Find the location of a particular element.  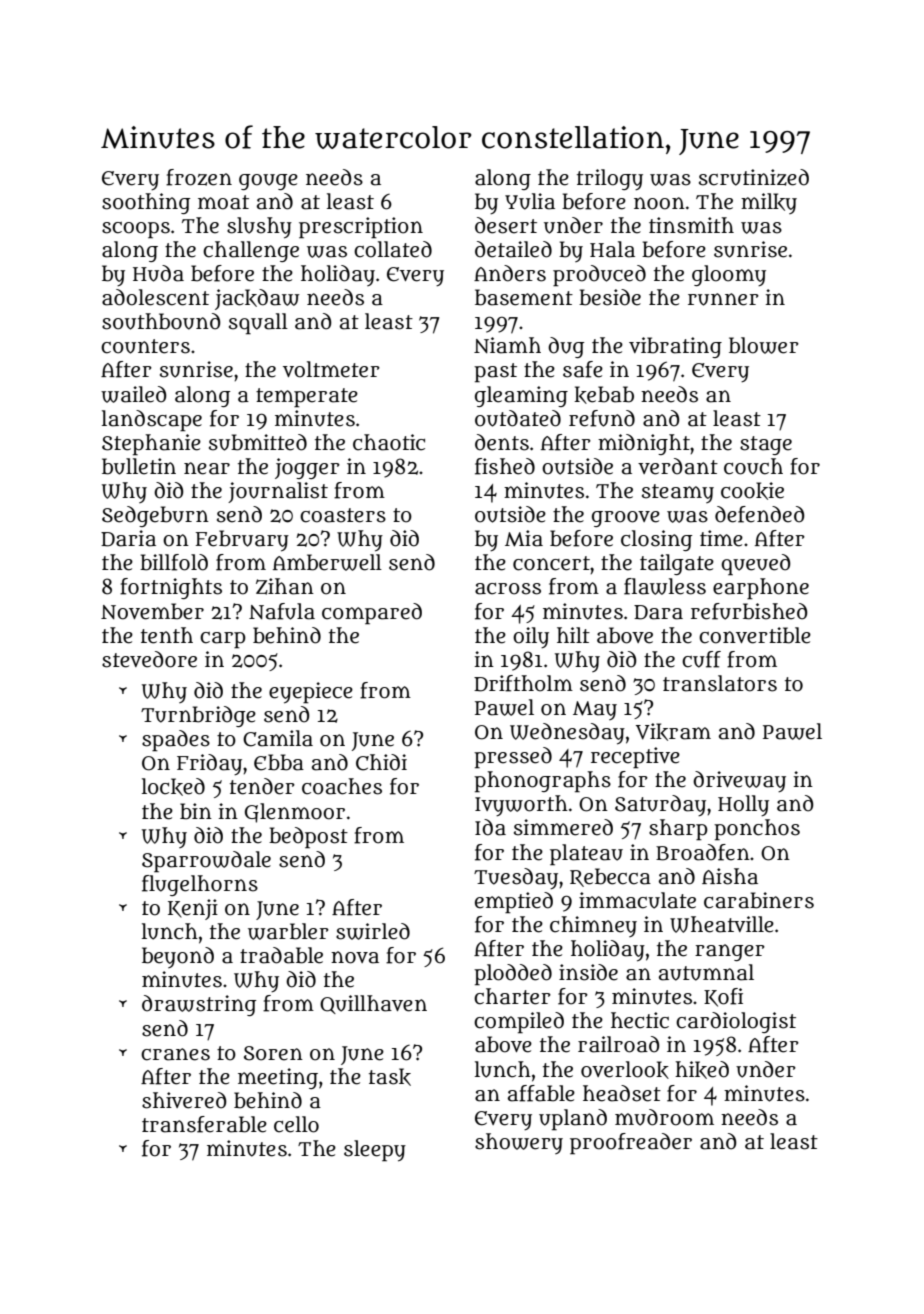

proofreader is located at coordinates (631, 1144).
